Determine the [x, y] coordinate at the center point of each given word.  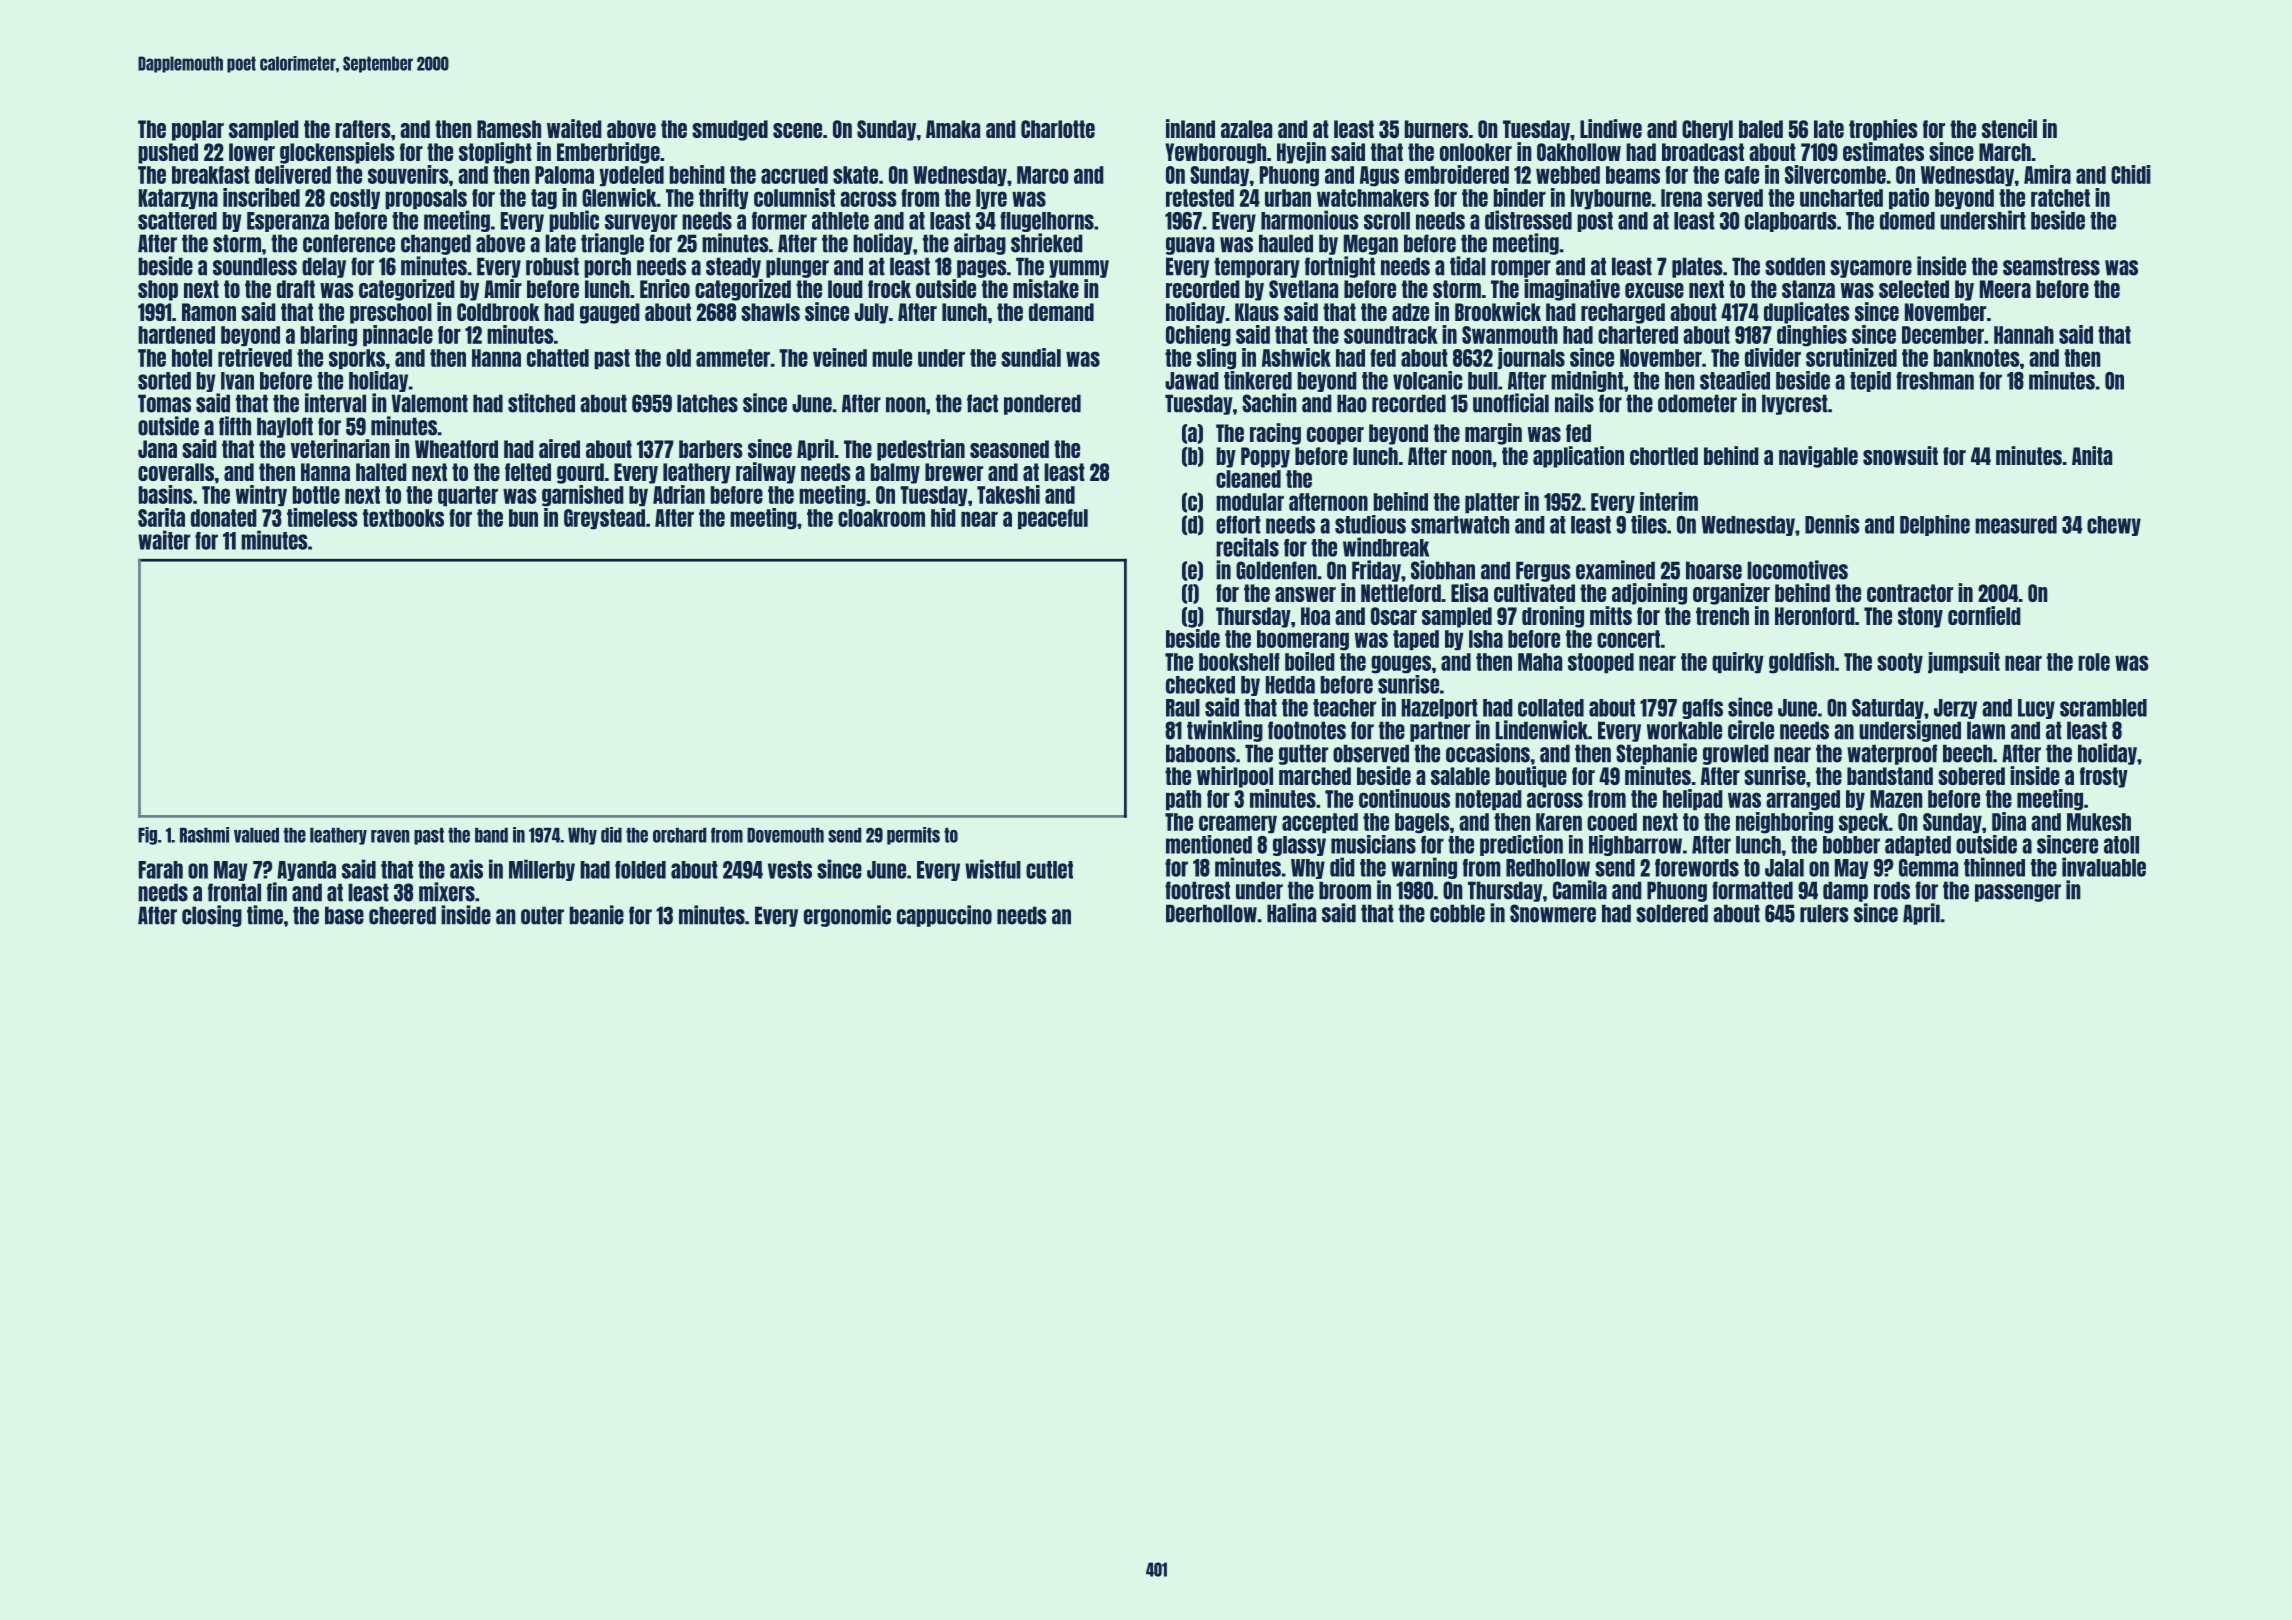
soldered [1672, 913]
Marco [1043, 175]
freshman [1935, 381]
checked [1200, 685]
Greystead [604, 519]
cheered [402, 915]
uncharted [1841, 198]
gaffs [1702, 709]
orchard [679, 835]
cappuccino [944, 916]
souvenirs [408, 174]
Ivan [237, 381]
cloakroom [881, 518]
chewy [2114, 526]
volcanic [1428, 380]
